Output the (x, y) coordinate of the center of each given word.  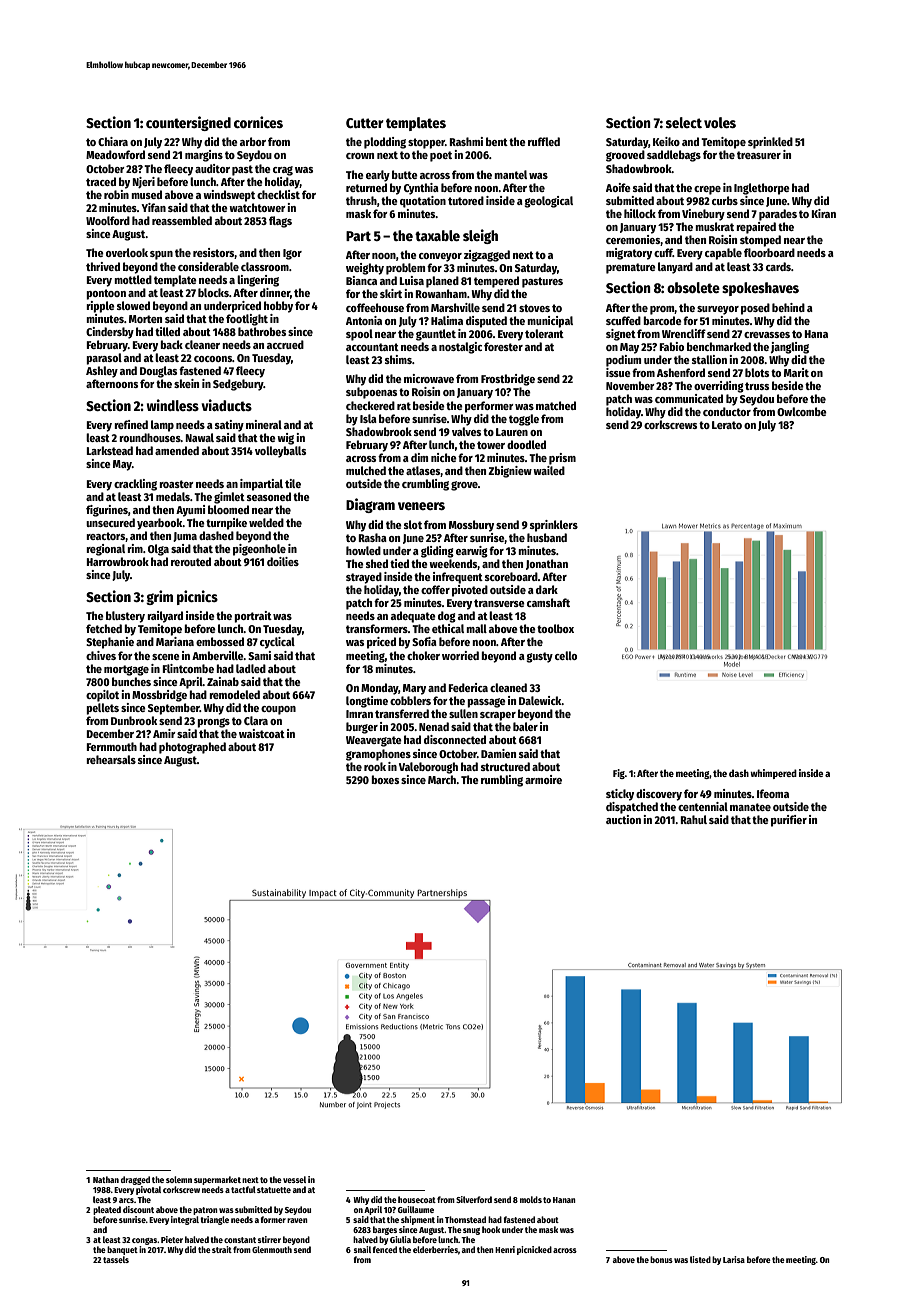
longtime (367, 702)
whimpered (773, 774)
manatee (750, 807)
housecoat (417, 1199)
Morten (145, 319)
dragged (135, 1180)
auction (623, 819)
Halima (447, 320)
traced (101, 181)
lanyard (675, 268)
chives (101, 655)
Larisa (734, 1259)
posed (755, 309)
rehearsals (111, 759)
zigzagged (487, 256)
